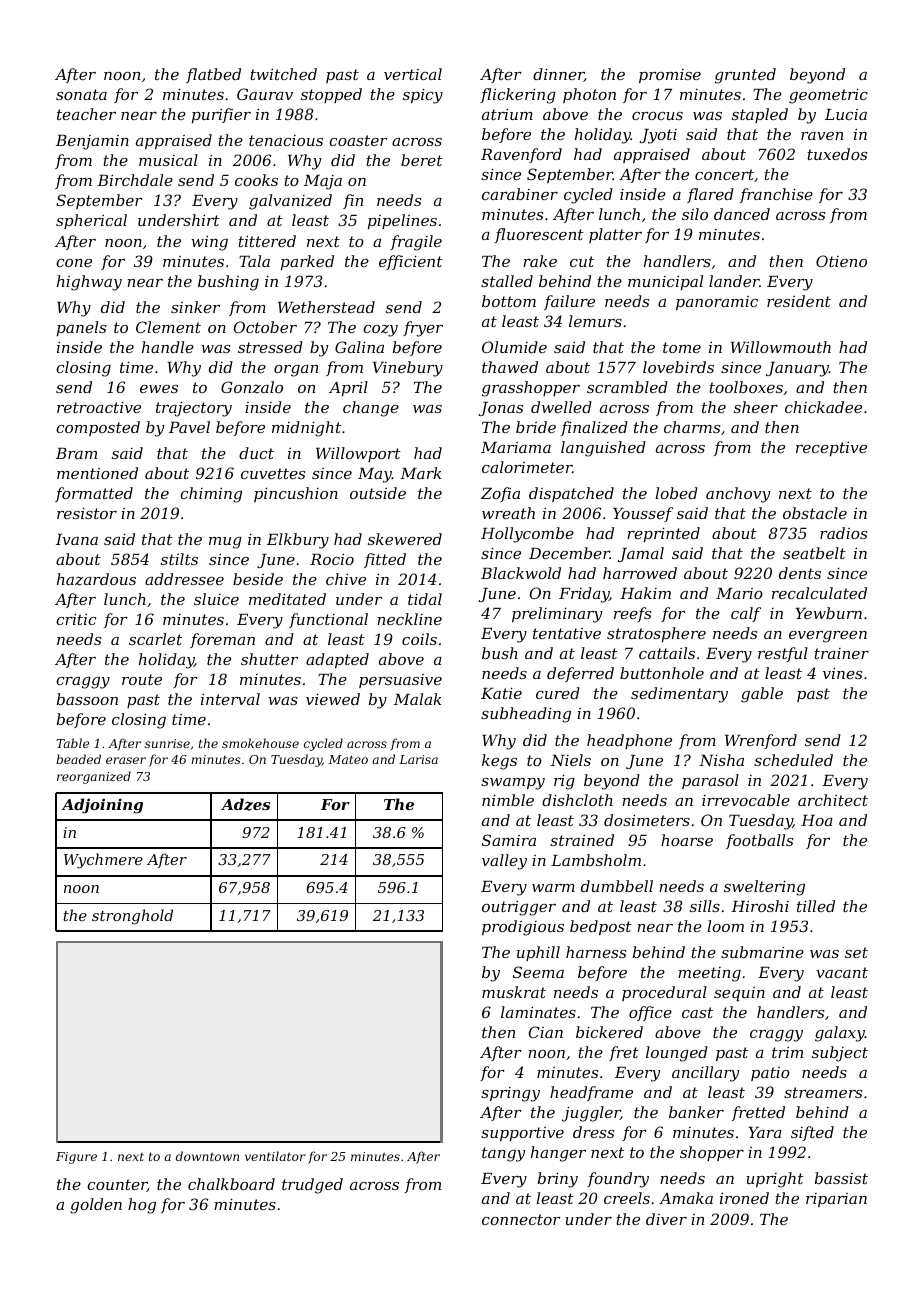 The image size is (924, 1311). I want to click on Figure, so click(76, 1158).
